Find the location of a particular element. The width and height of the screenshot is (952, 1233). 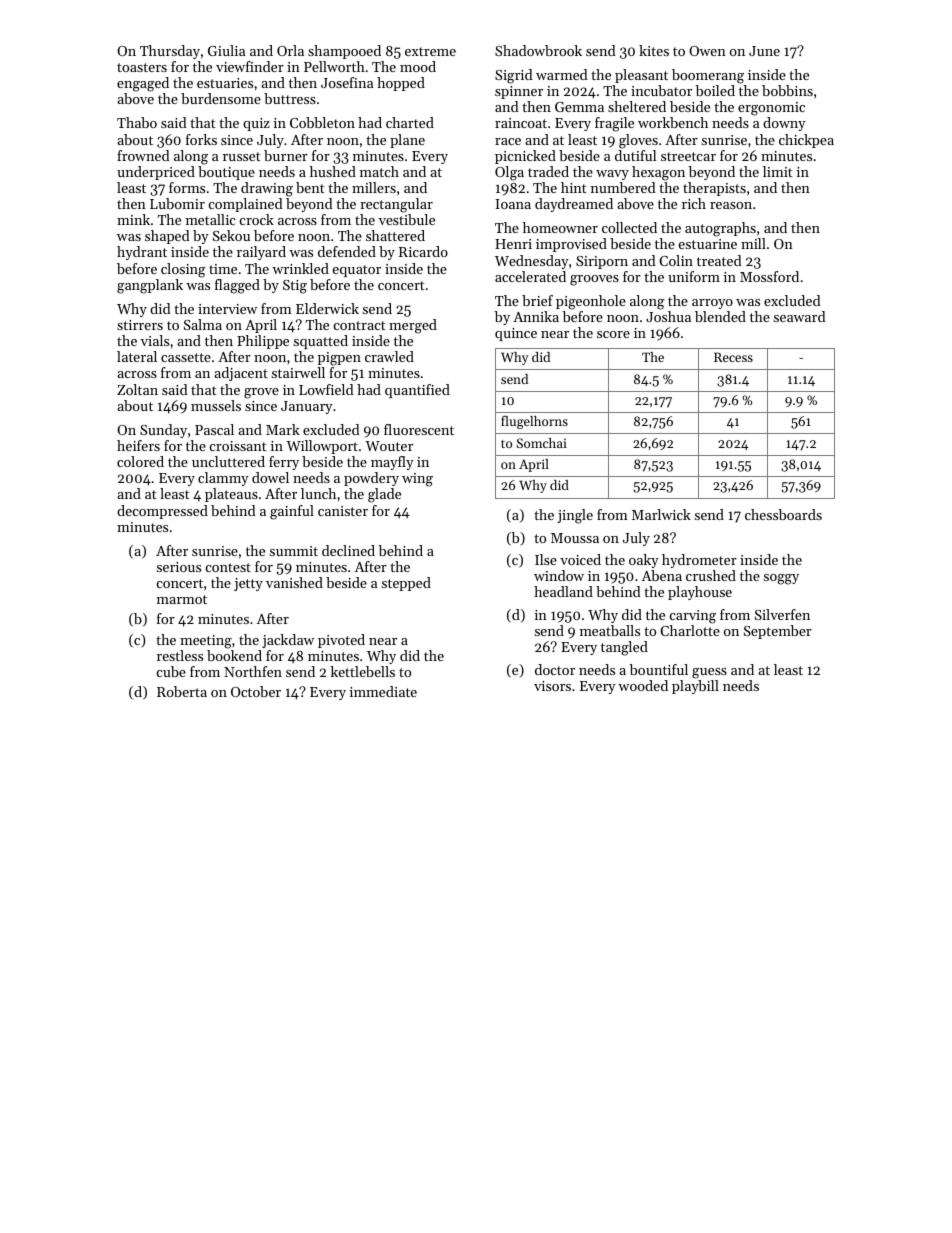

October is located at coordinates (256, 691).
